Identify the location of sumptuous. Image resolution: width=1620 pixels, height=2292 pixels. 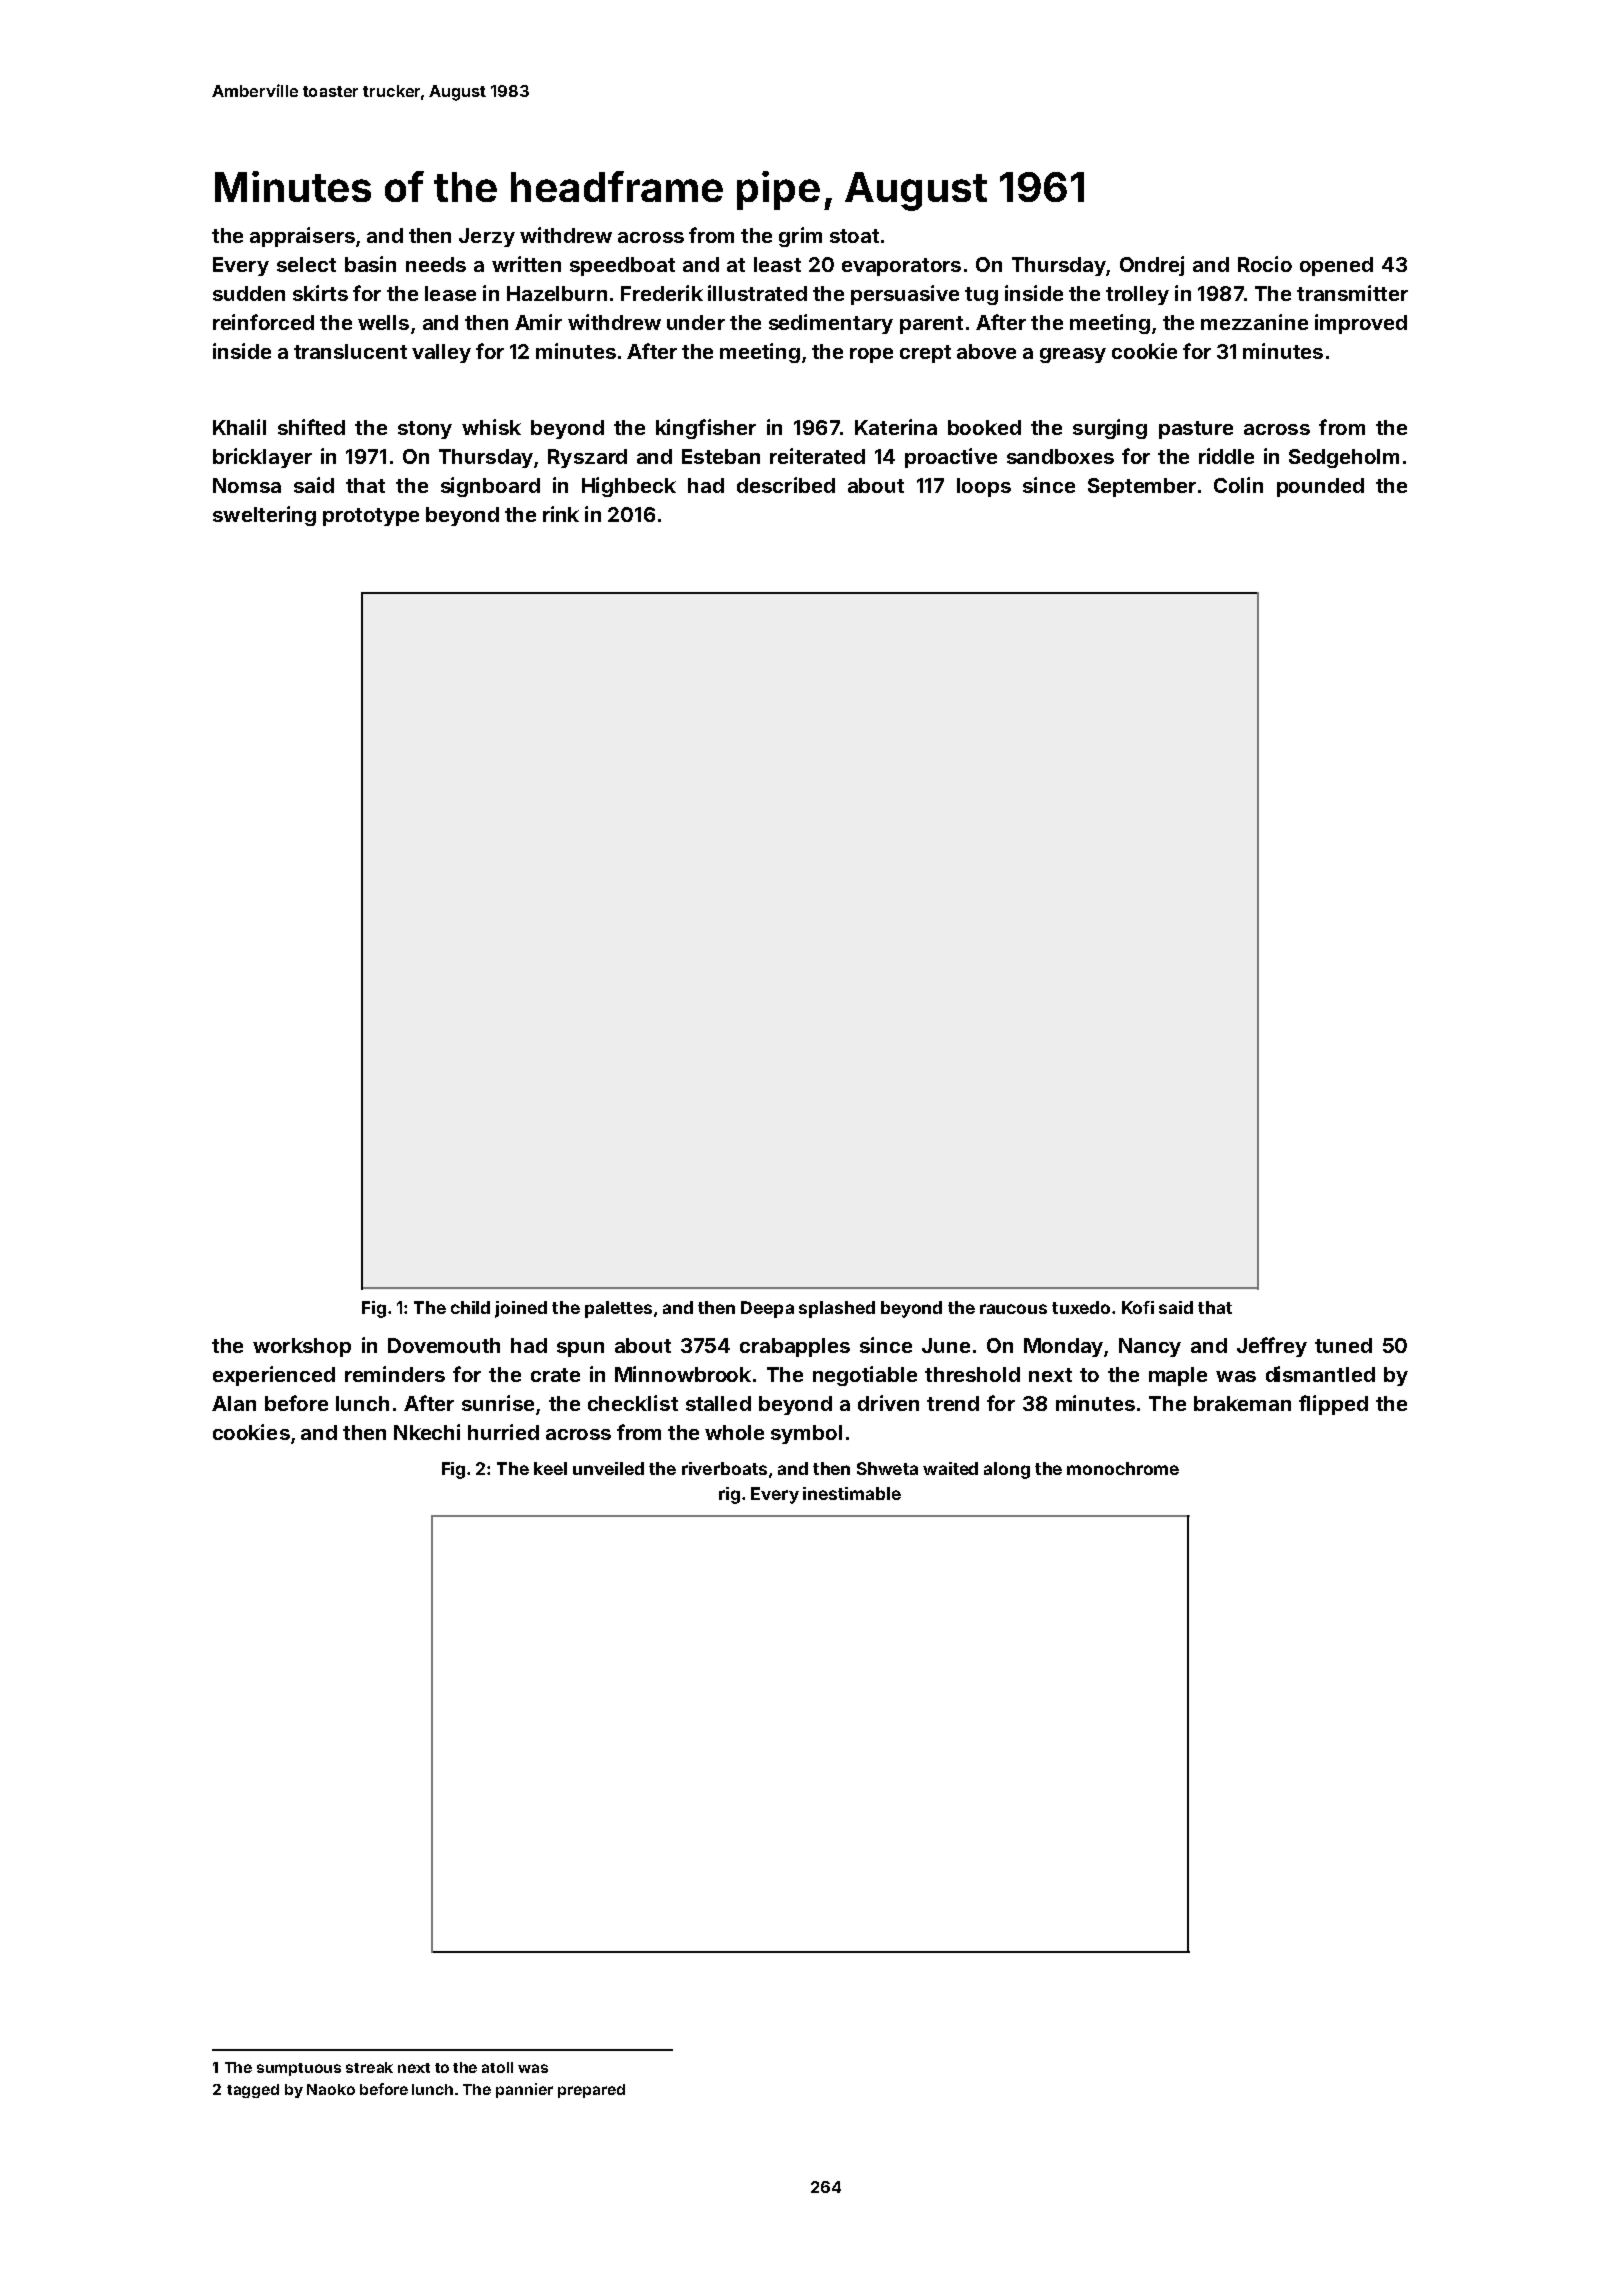
(299, 2069).
